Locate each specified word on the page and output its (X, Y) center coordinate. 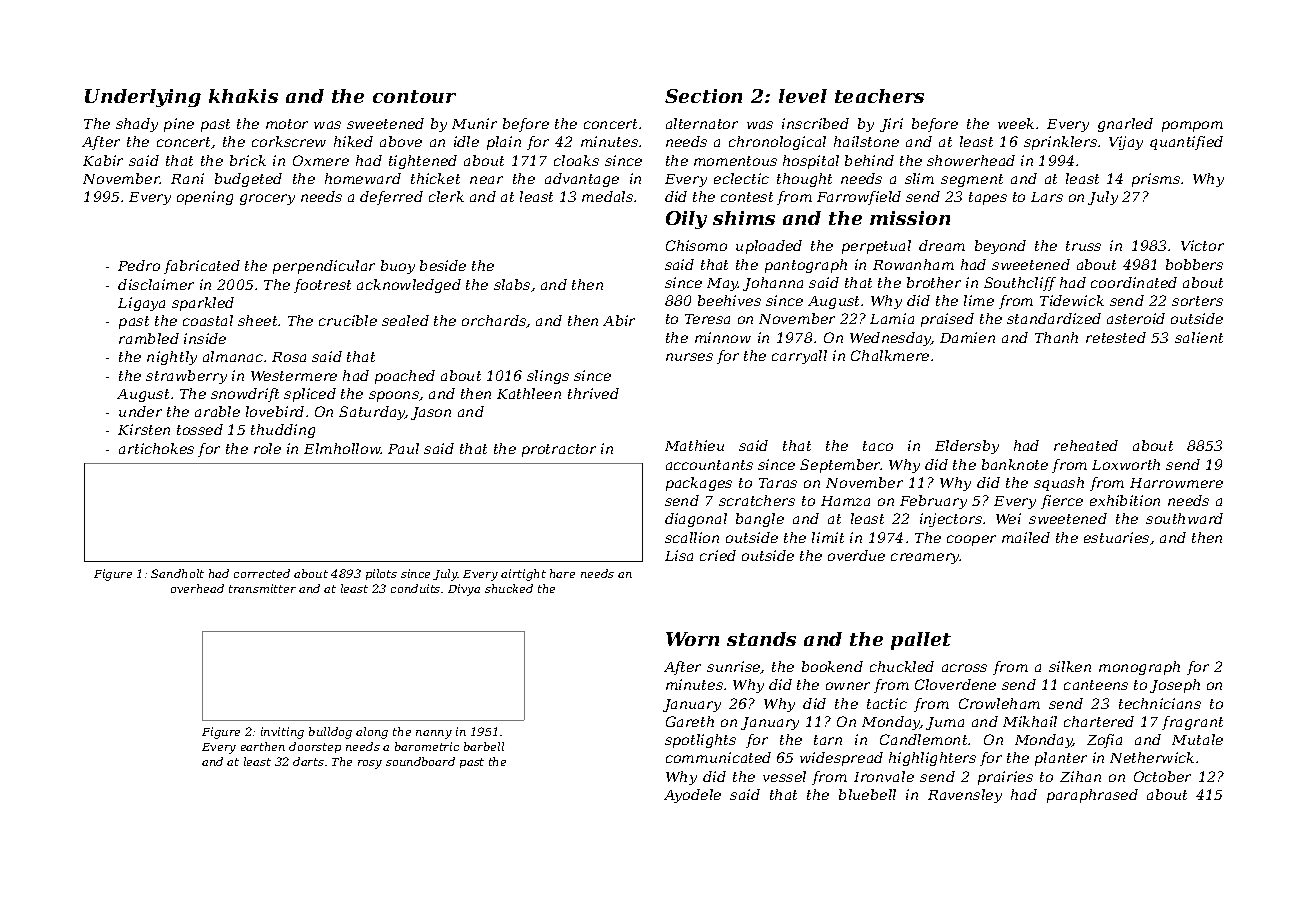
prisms (1156, 180)
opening (205, 198)
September (840, 466)
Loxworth (1126, 464)
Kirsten (144, 429)
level (803, 96)
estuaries (1116, 537)
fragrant (1192, 723)
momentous (735, 161)
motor (287, 124)
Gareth (690, 721)
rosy (370, 764)
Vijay (1126, 143)
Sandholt (177, 573)
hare (562, 573)
